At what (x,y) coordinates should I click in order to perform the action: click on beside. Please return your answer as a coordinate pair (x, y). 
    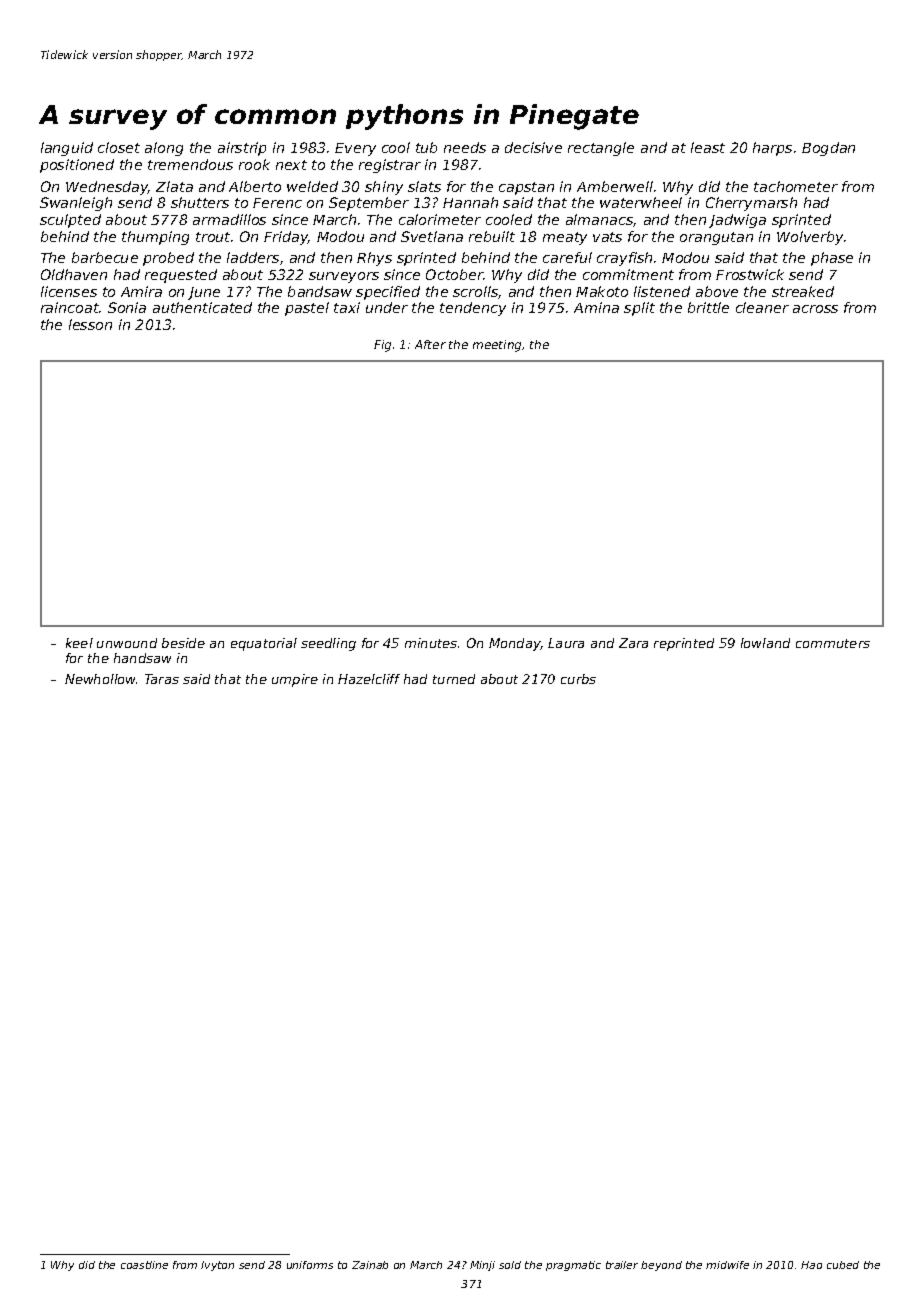
    Looking at the image, I should click on (183, 643).
